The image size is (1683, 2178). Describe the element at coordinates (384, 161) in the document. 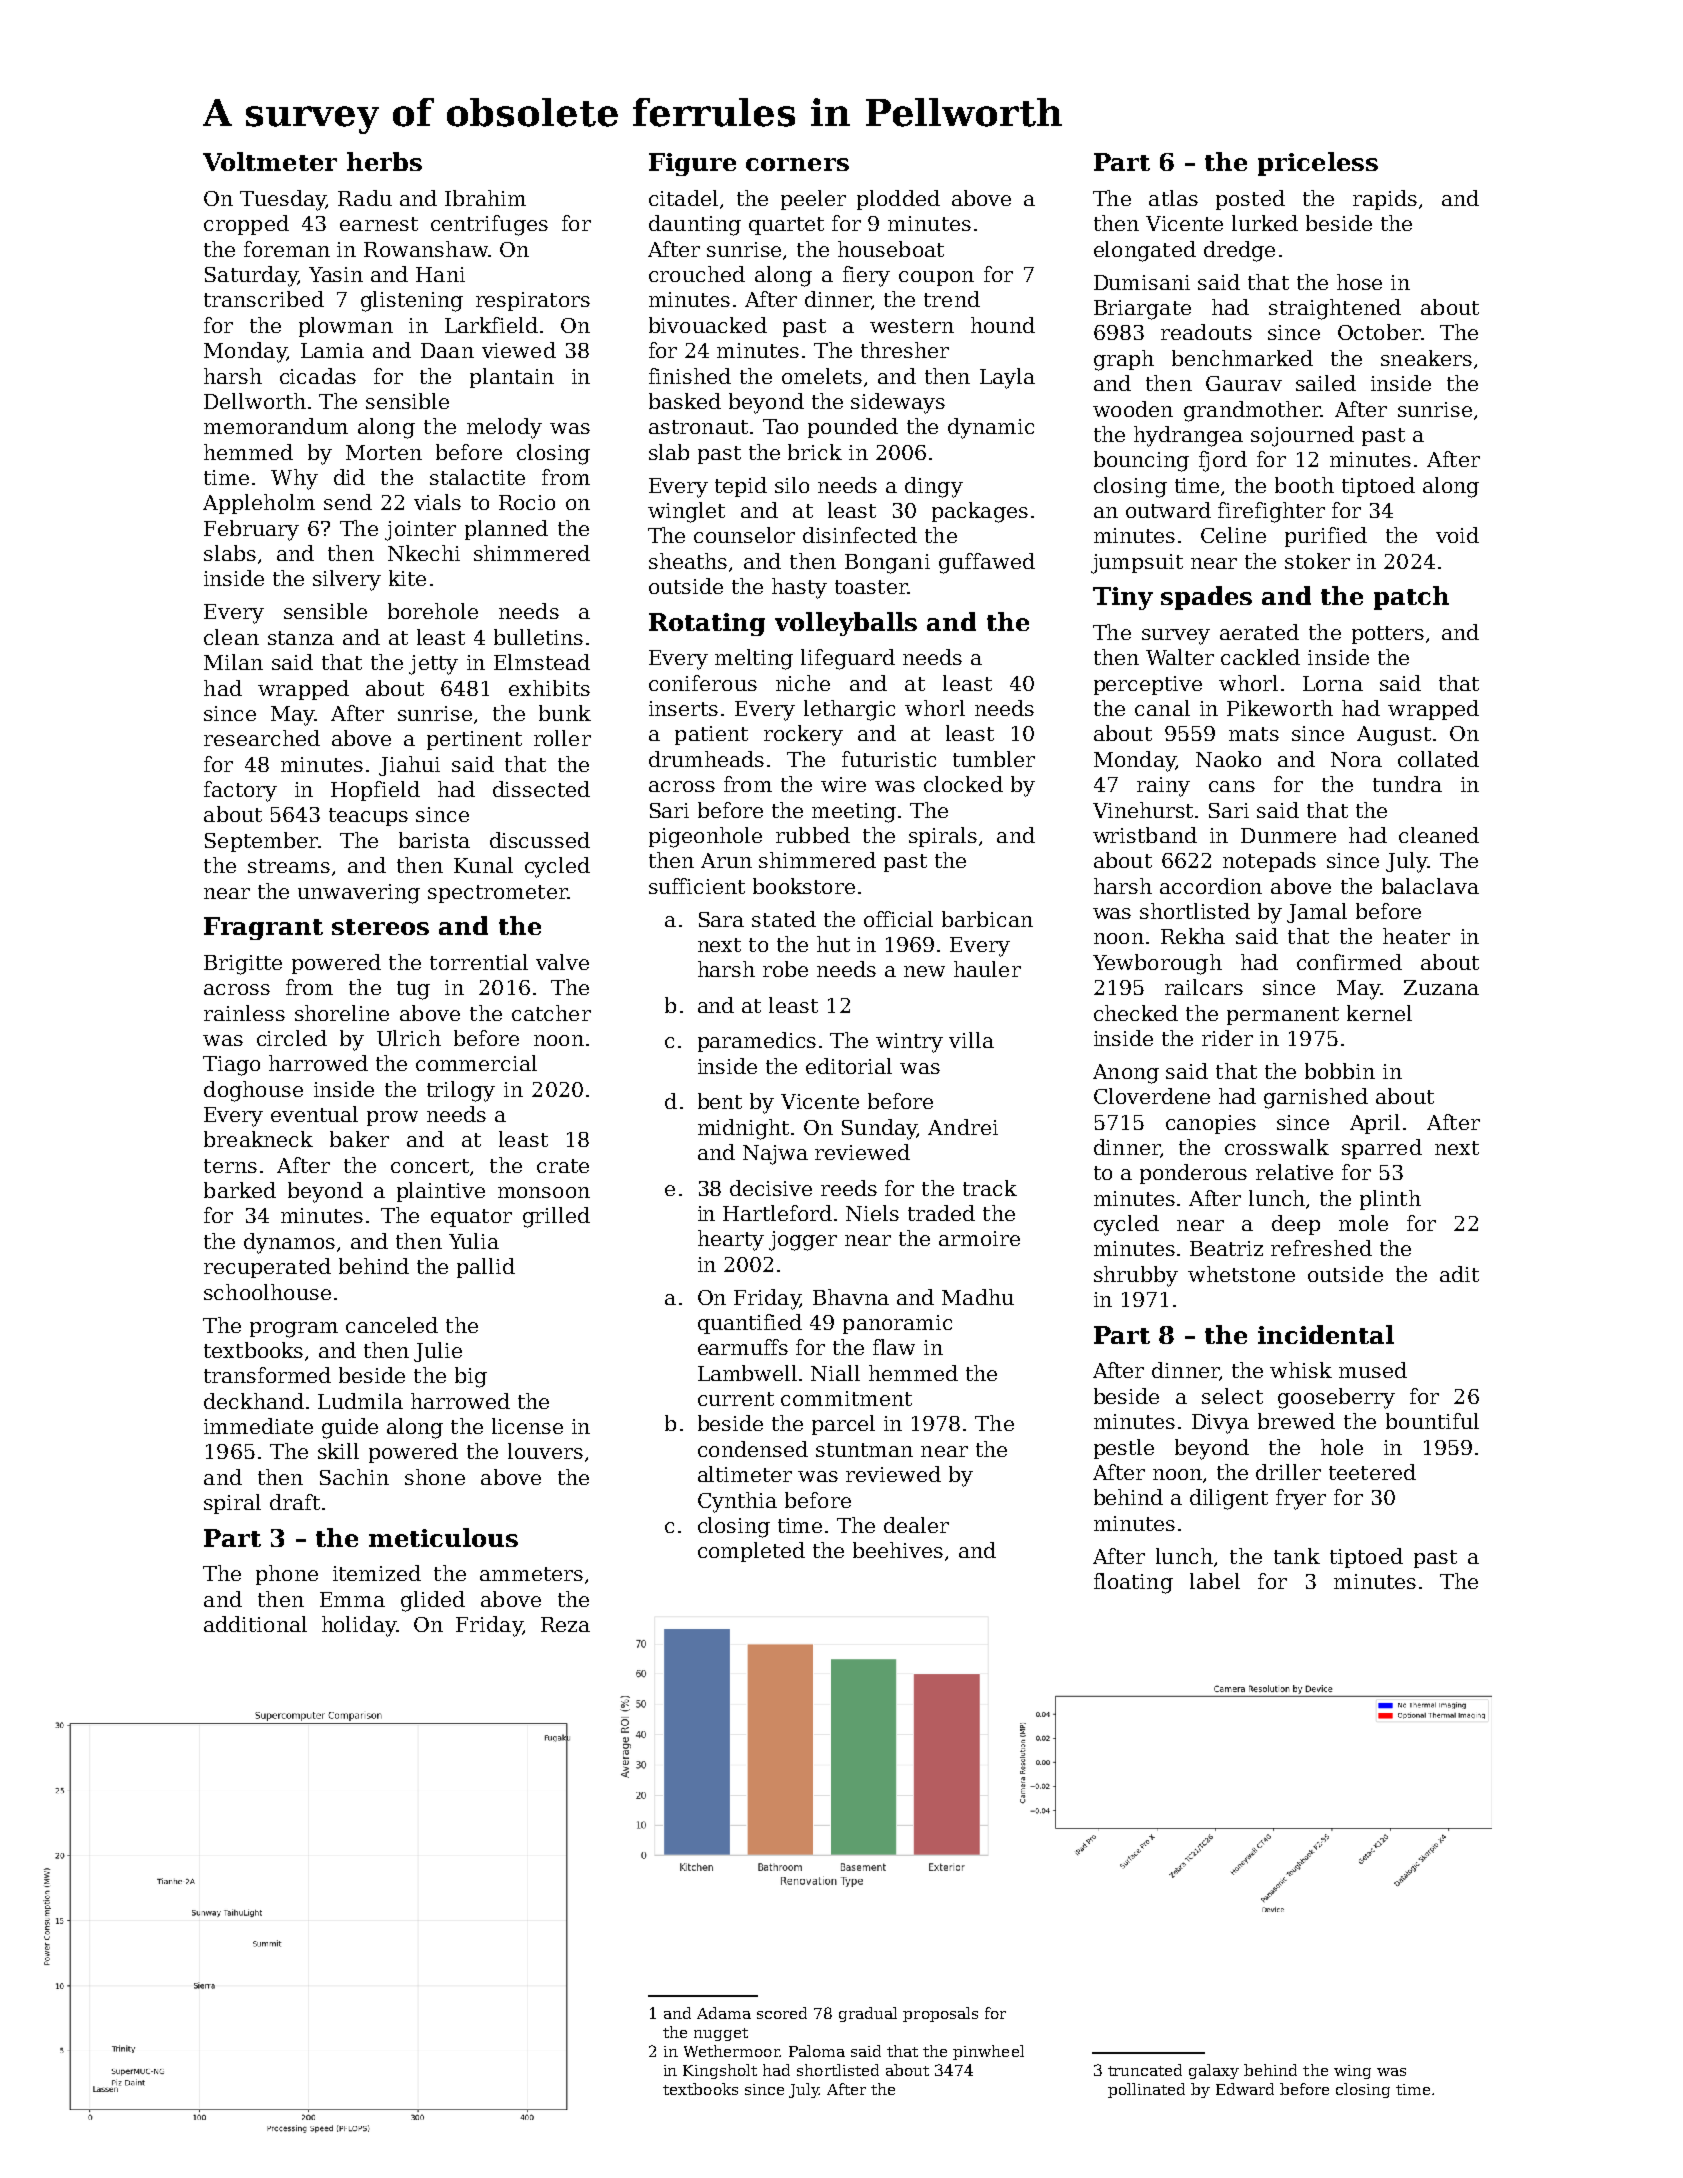

I see `herbs` at that location.
